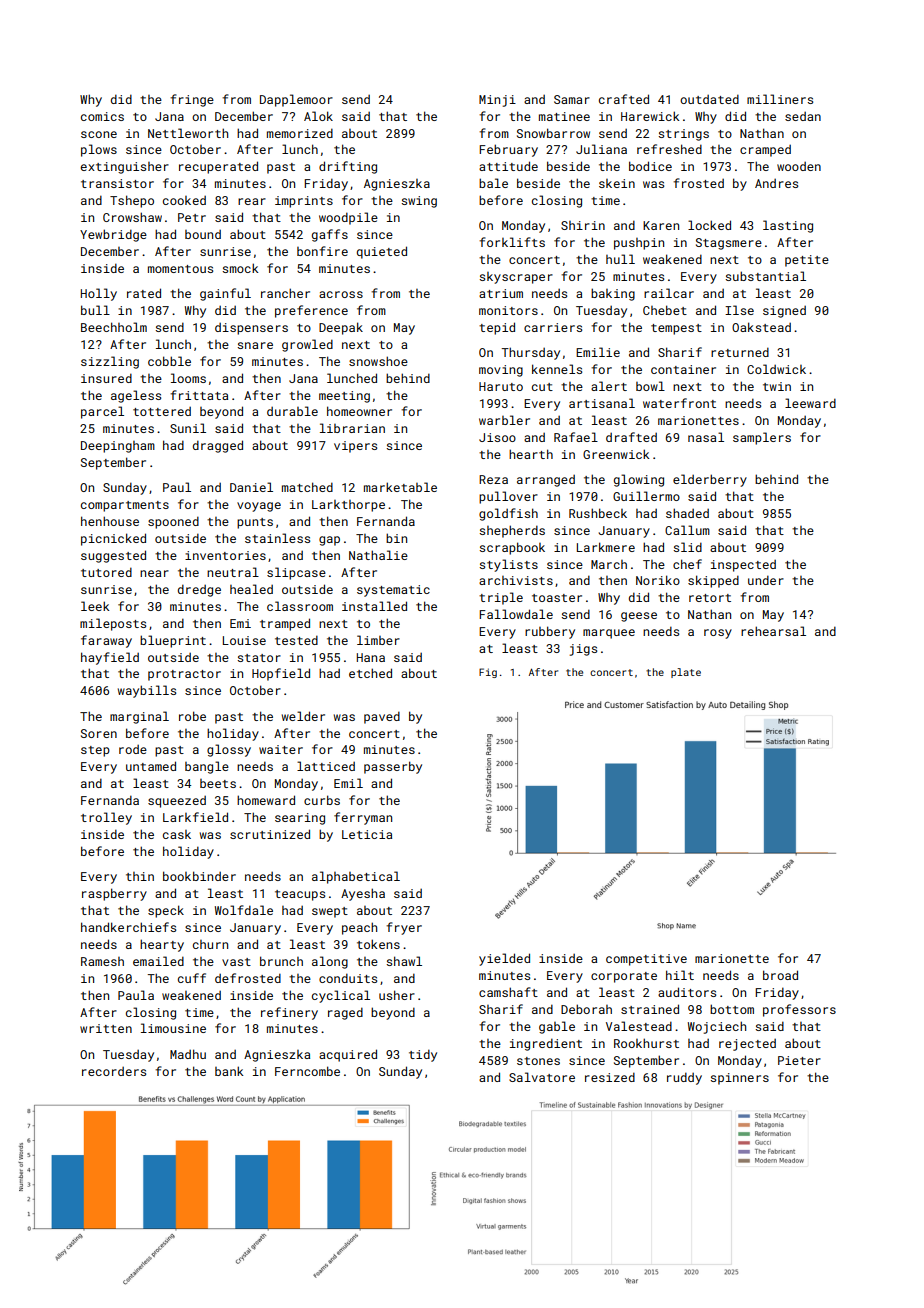 This document has height=1308, width=924. I want to click on conduits, so click(348, 978).
